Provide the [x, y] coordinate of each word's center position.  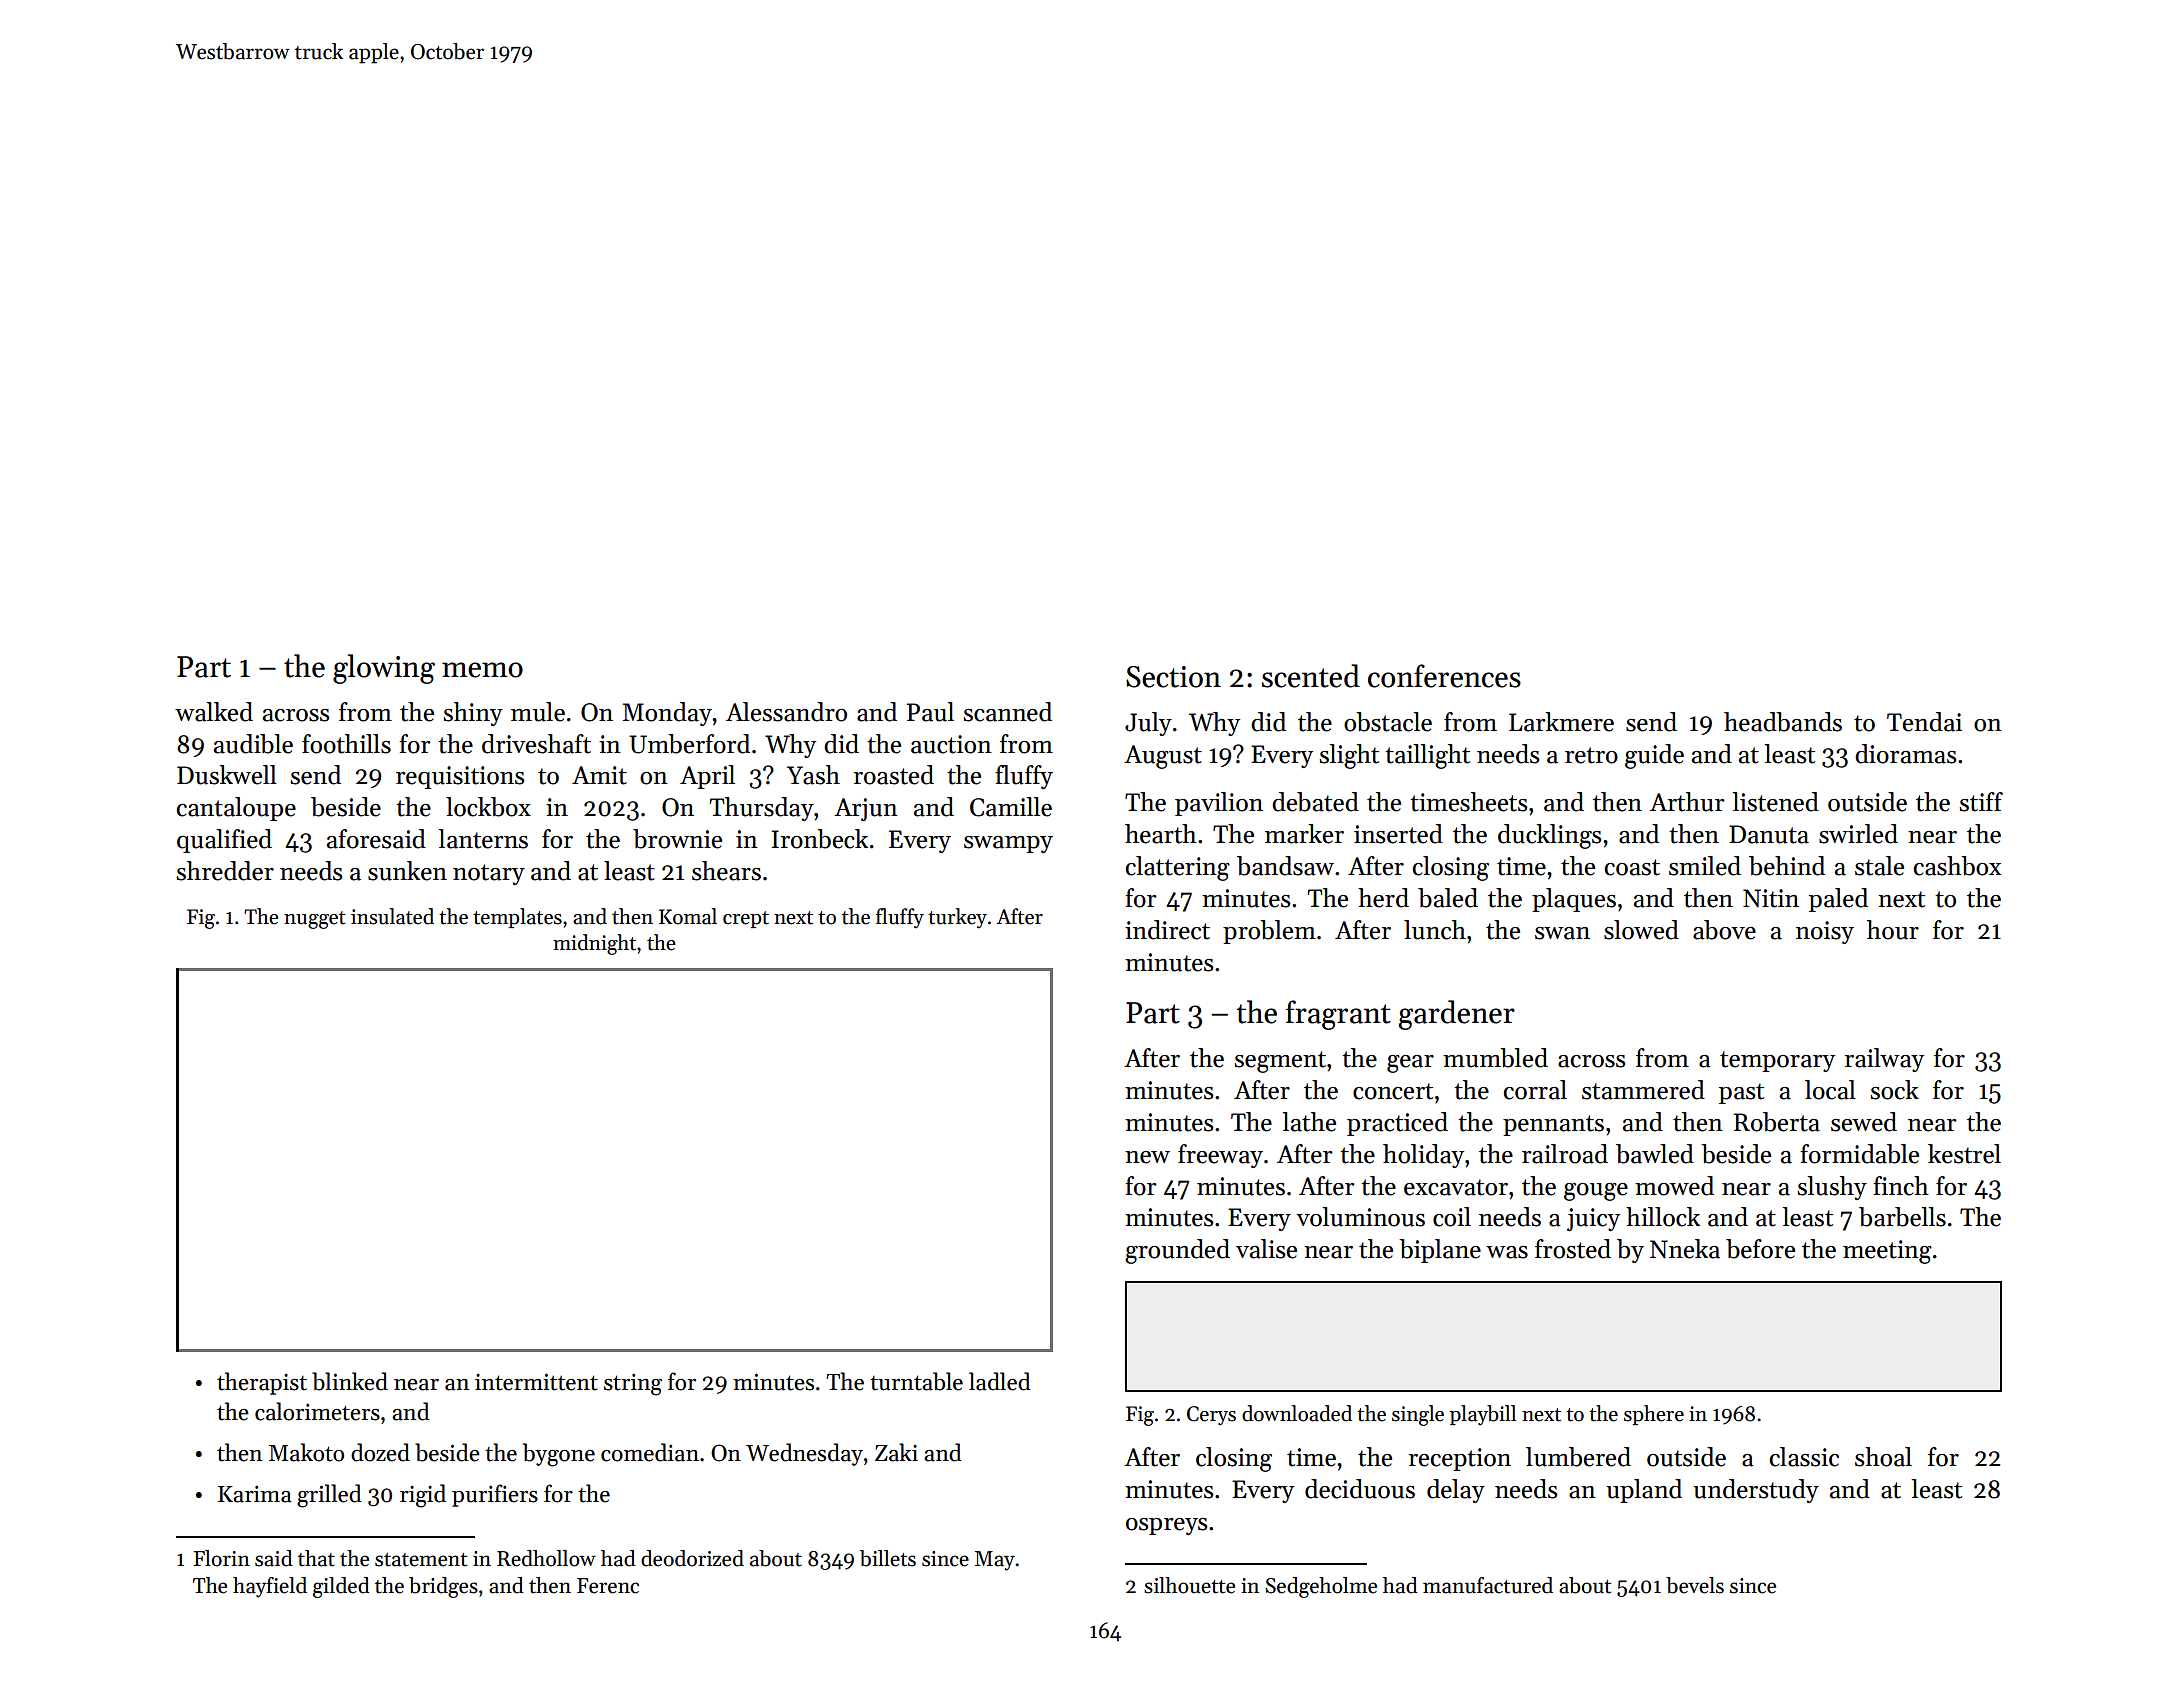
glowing [384, 669]
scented [1311, 676]
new [1147, 1157]
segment [1280, 1062]
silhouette [1189, 1585]
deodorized [692, 1558]
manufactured [1488, 1585]
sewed [1864, 1122]
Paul [930, 712]
